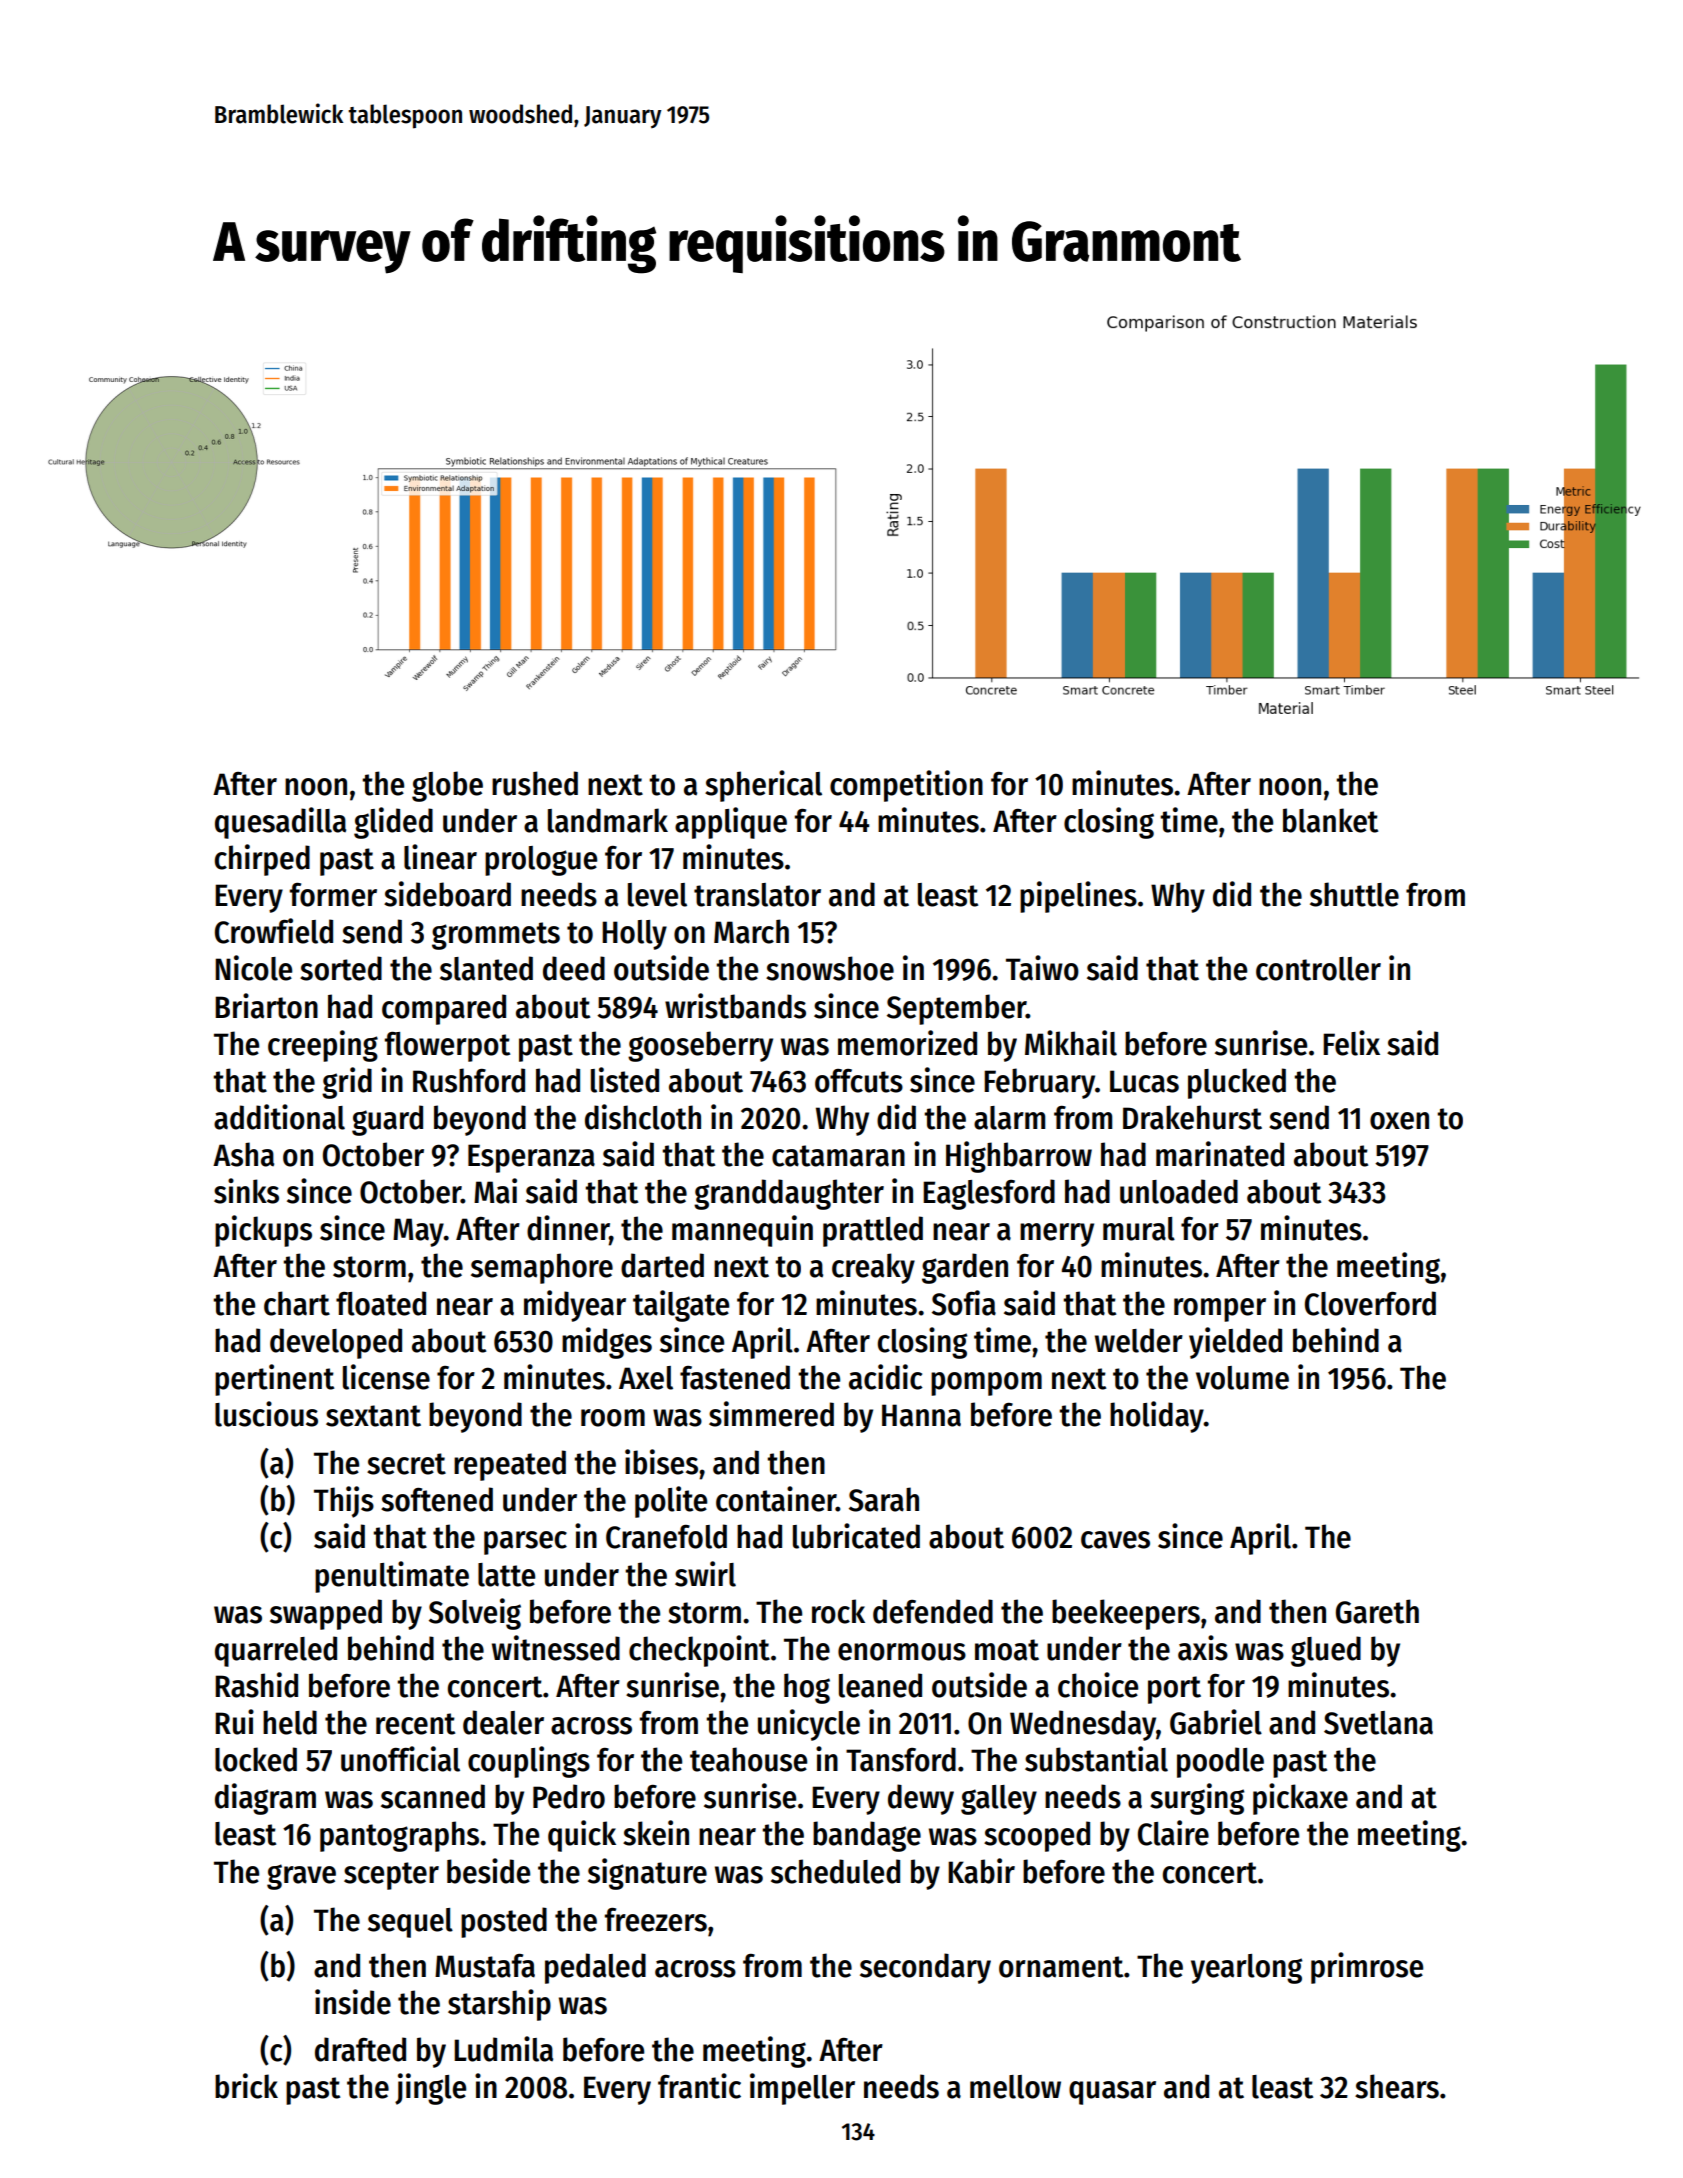  What do you see at coordinates (1399, 1121) in the image?
I see `oxen` at bounding box center [1399, 1121].
